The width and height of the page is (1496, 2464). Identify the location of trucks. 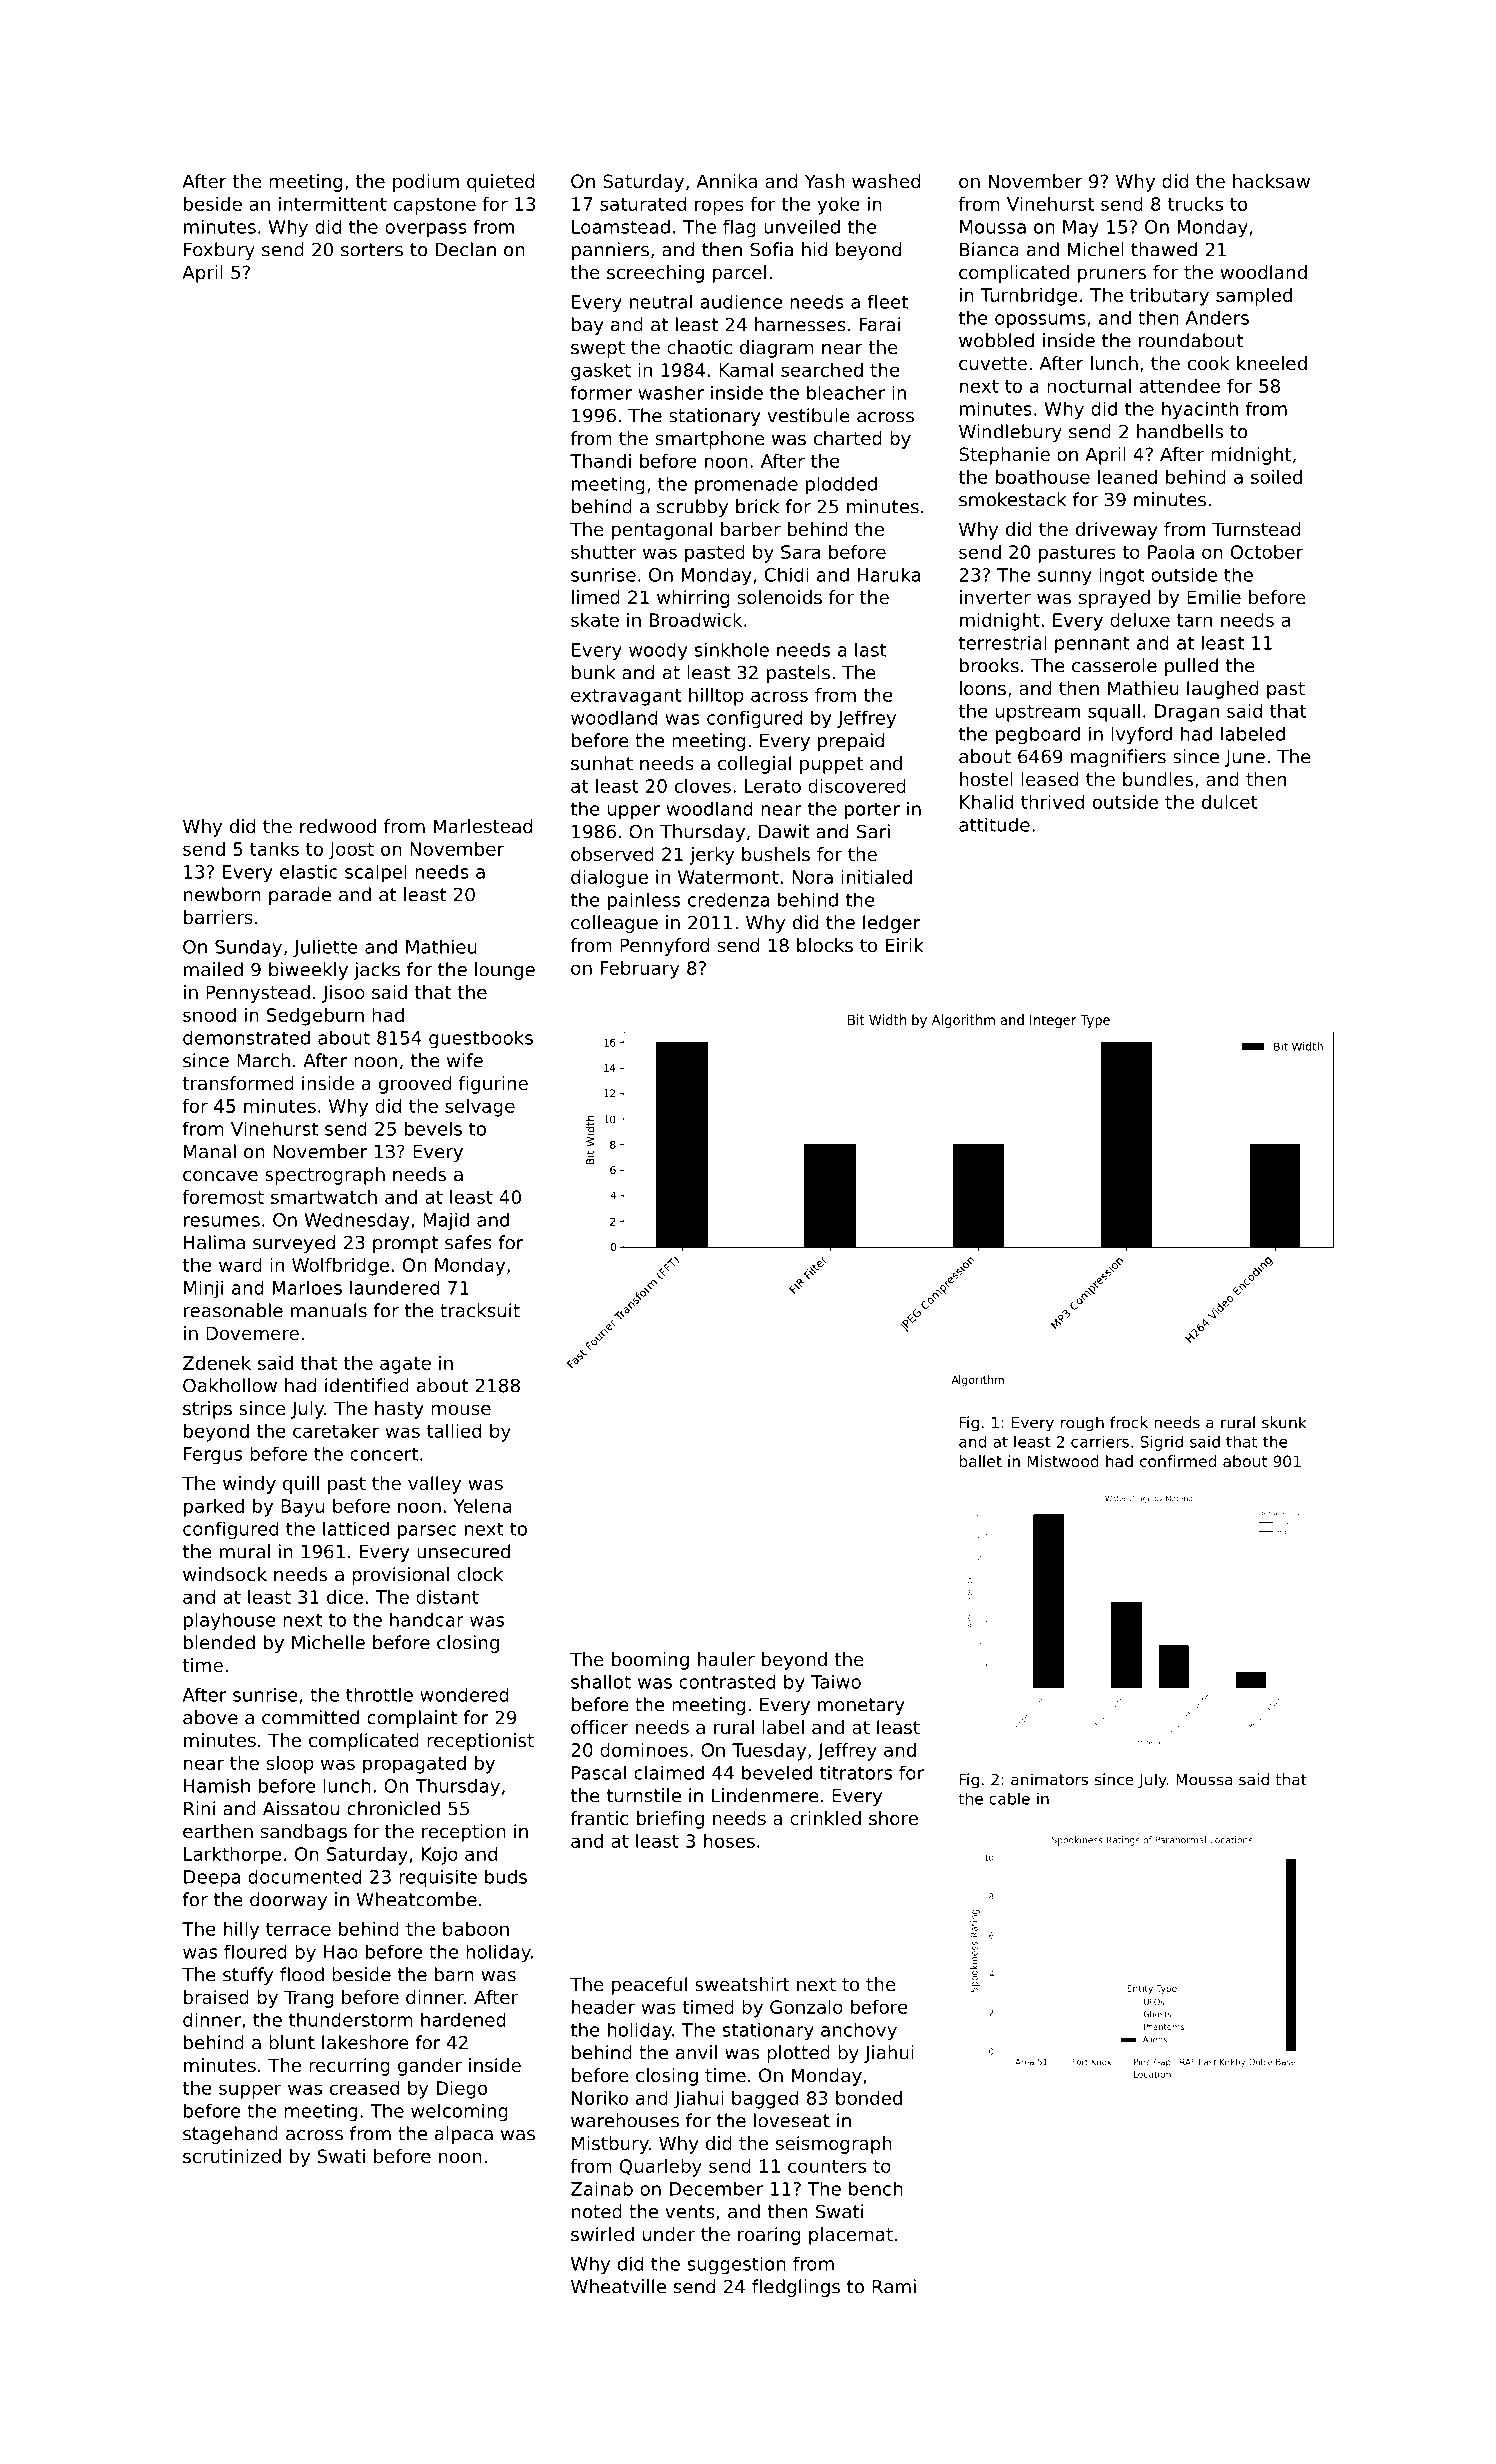
(1195, 204).
